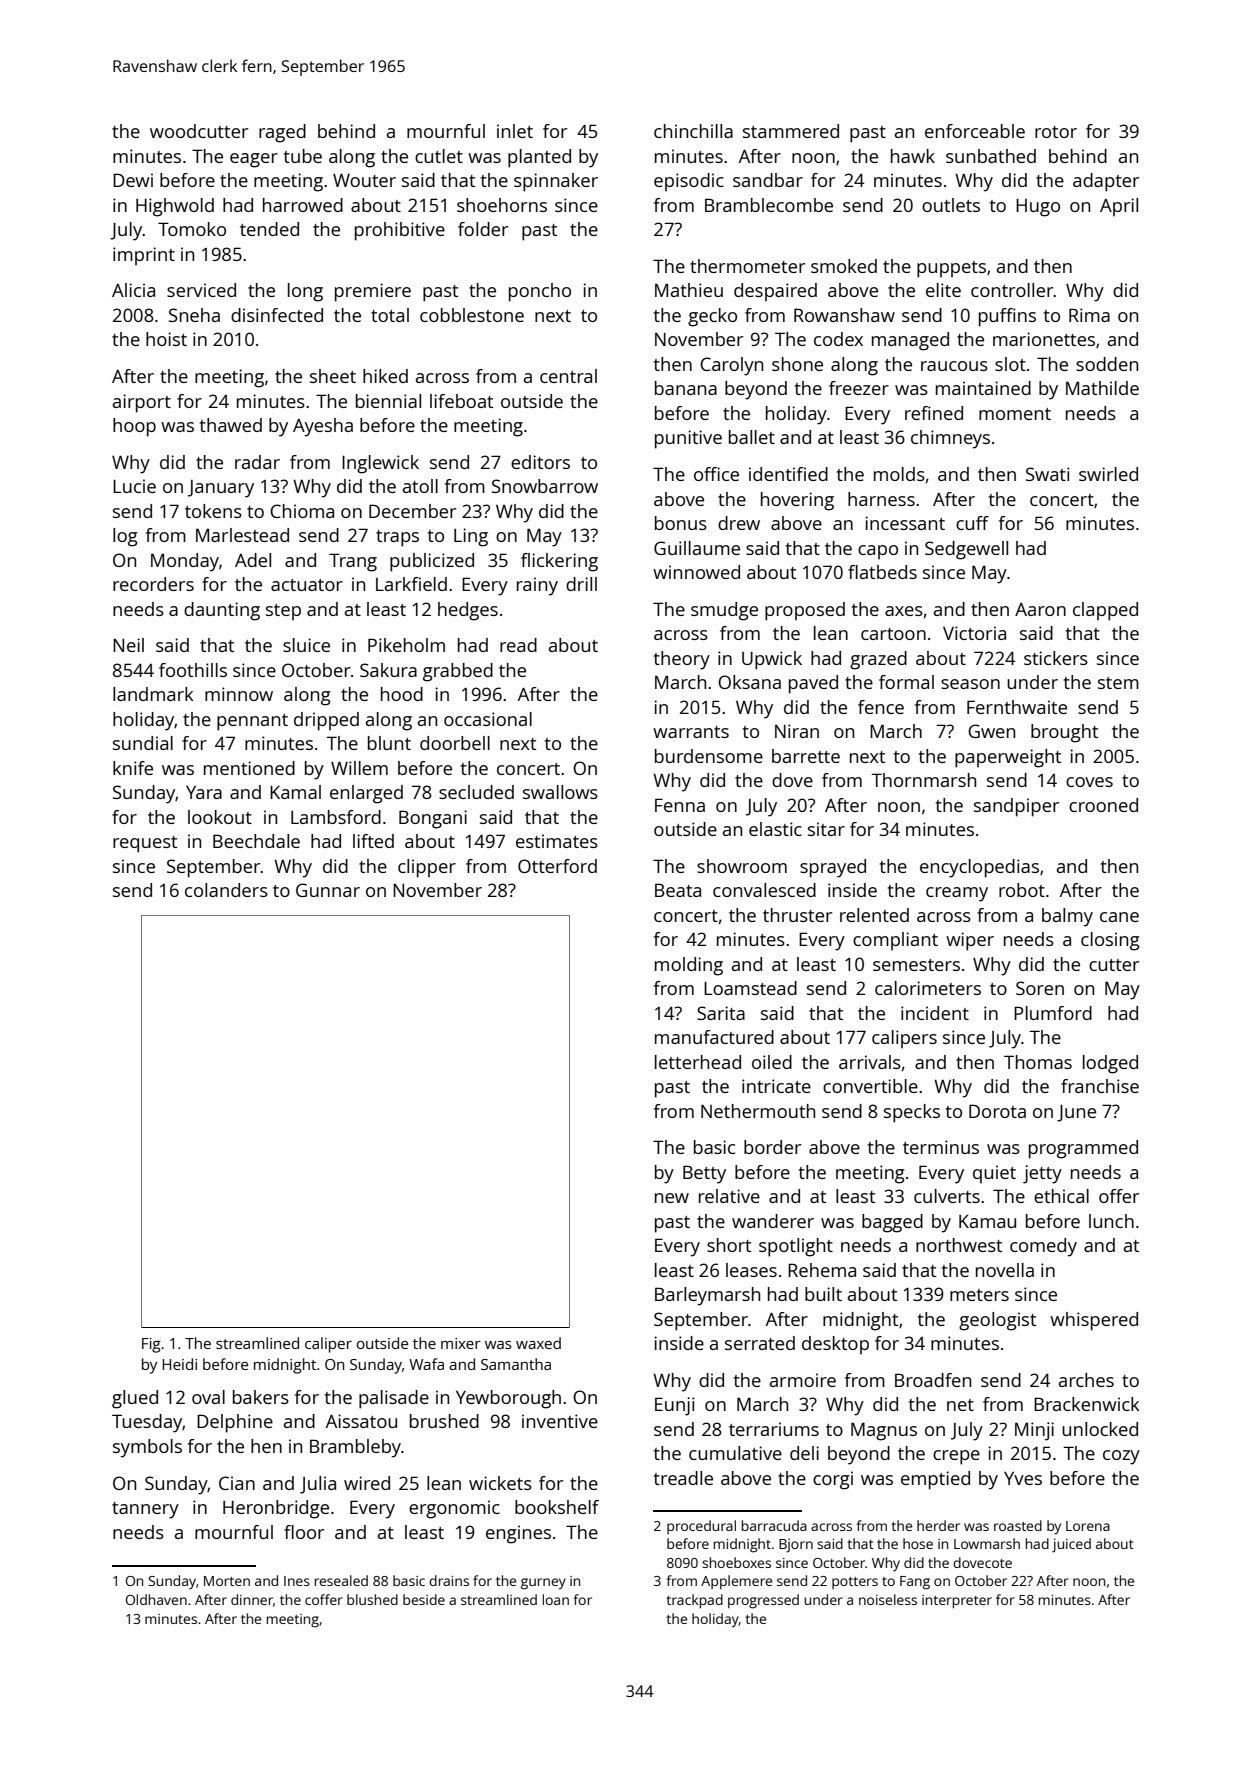  What do you see at coordinates (954, 366) in the screenshot?
I see `raucous` at bounding box center [954, 366].
